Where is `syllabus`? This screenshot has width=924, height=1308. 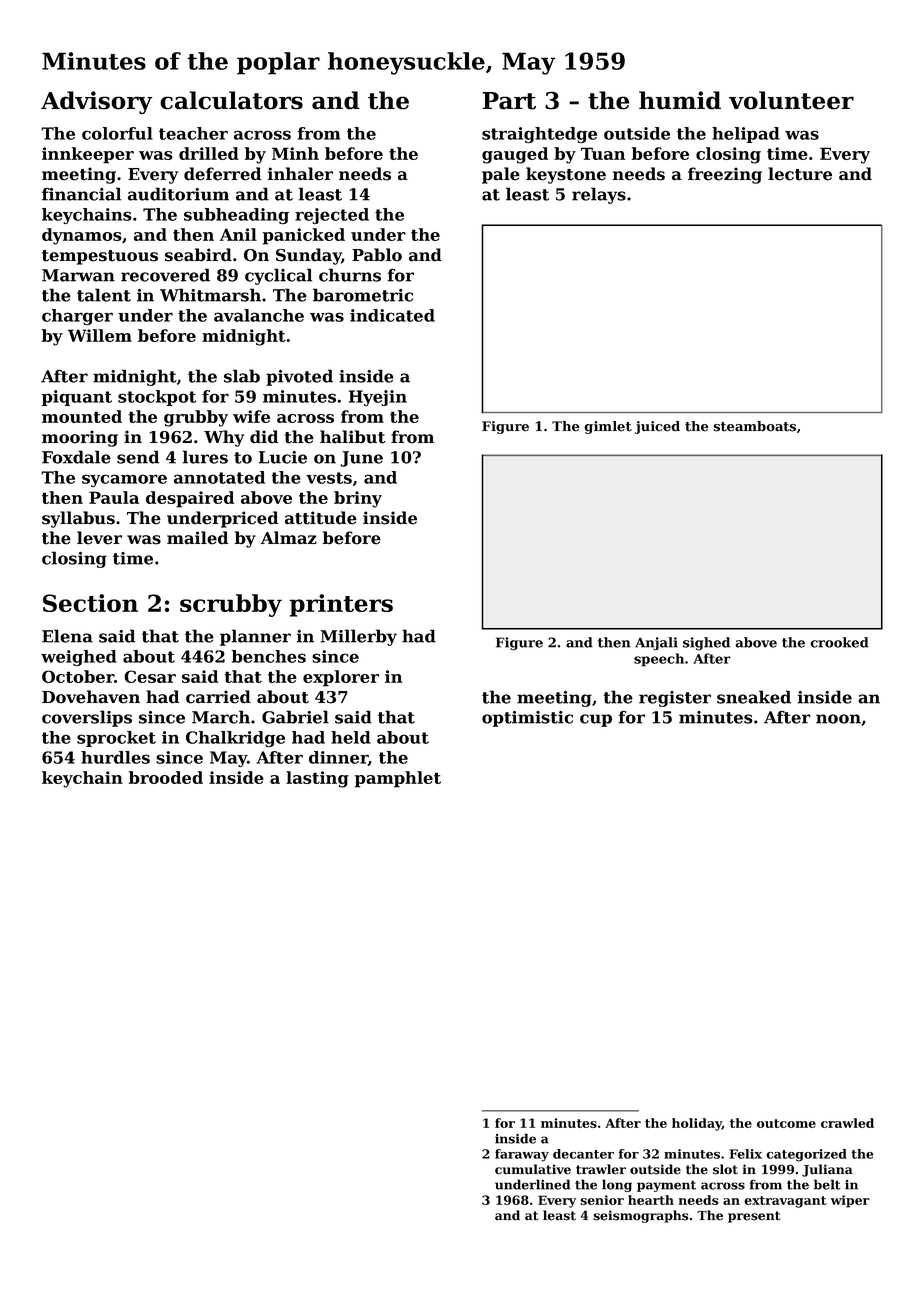 syllabus is located at coordinates (78, 519).
